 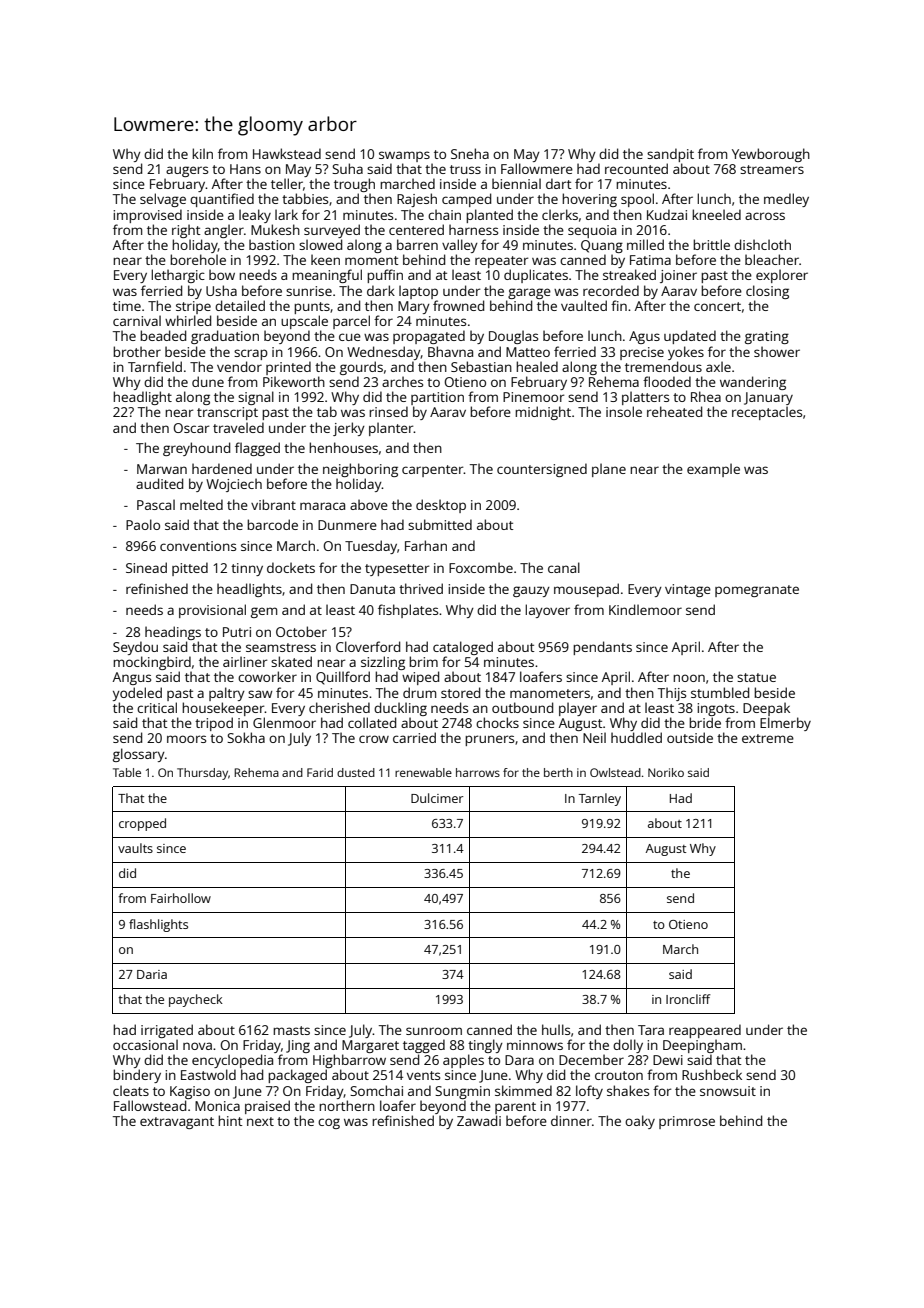 I want to click on detailed, so click(x=240, y=305).
